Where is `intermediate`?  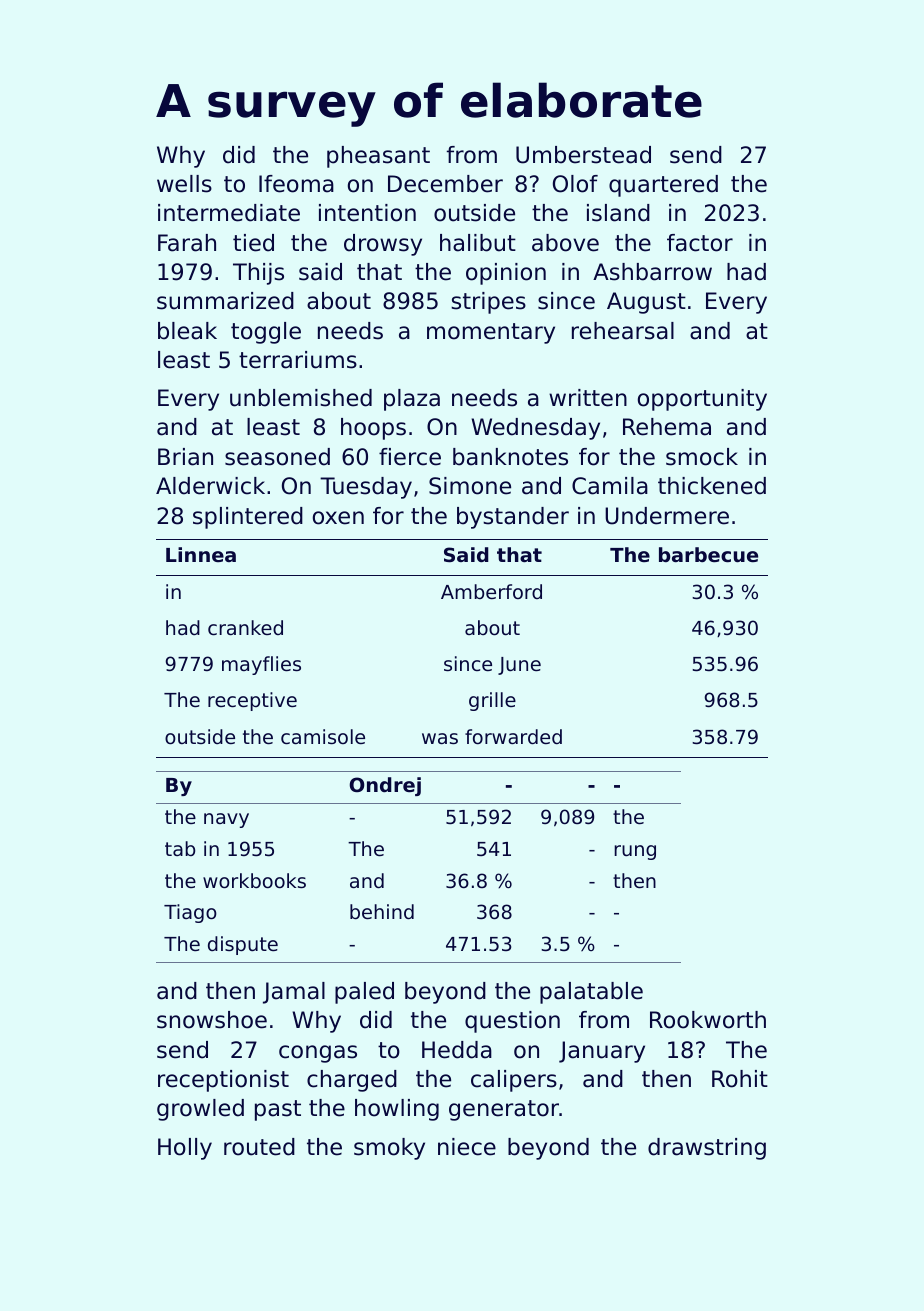 intermediate is located at coordinates (229, 213).
